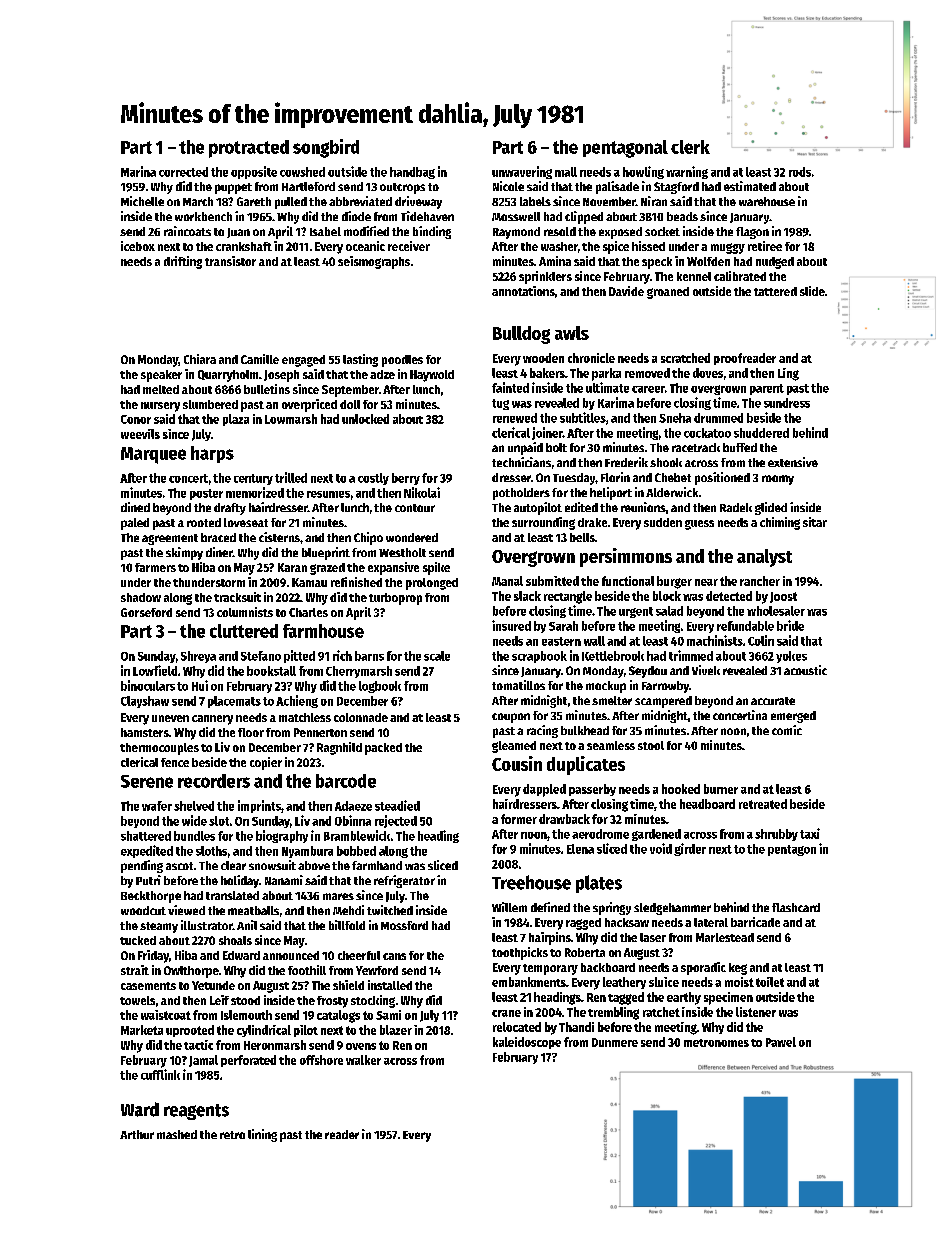 The height and width of the image is (1233, 952). Describe the element at coordinates (520, 953) in the image. I see `toothpicks` at that location.
